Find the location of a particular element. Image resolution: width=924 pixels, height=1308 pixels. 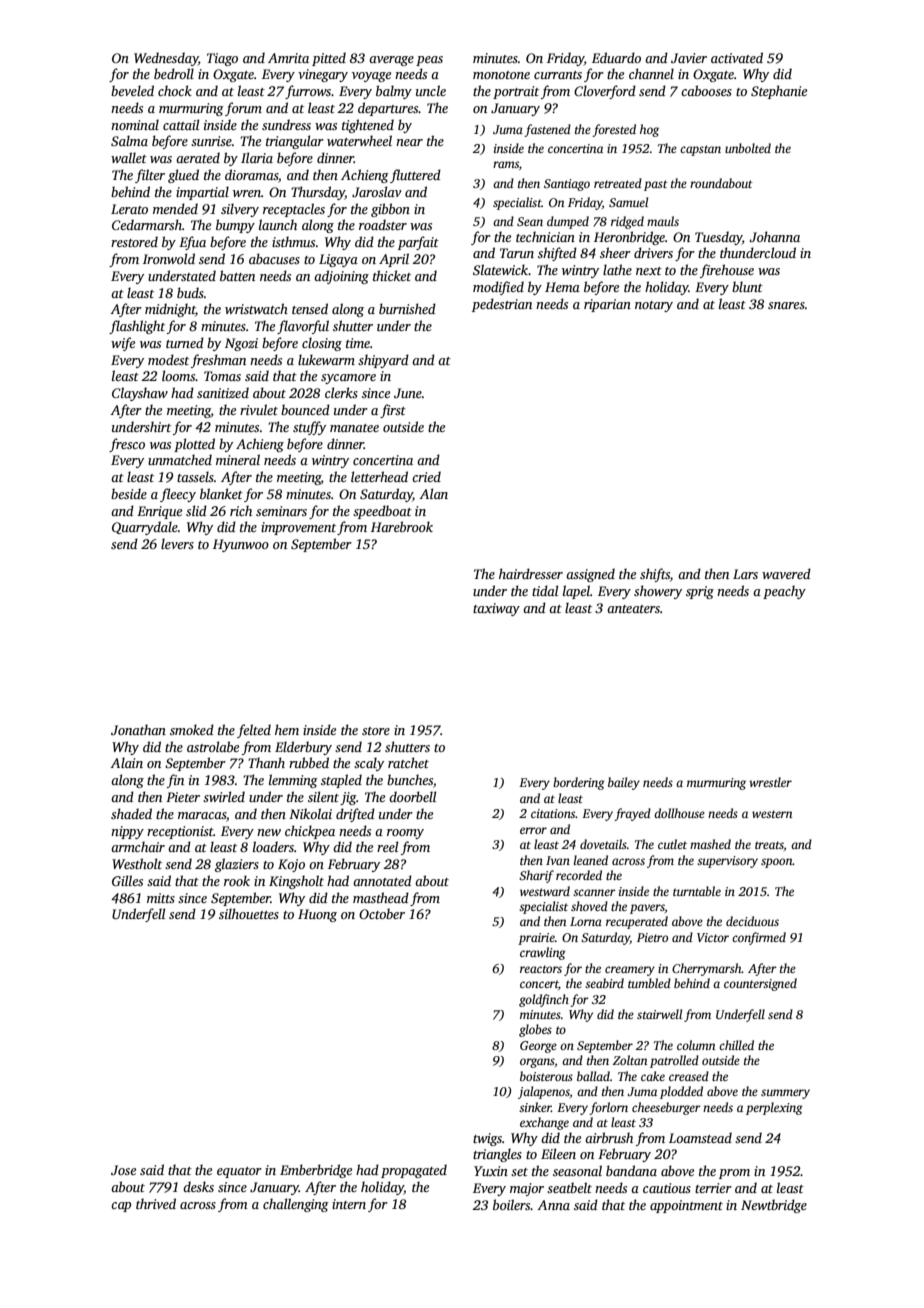

Eduardo is located at coordinates (616, 57).
